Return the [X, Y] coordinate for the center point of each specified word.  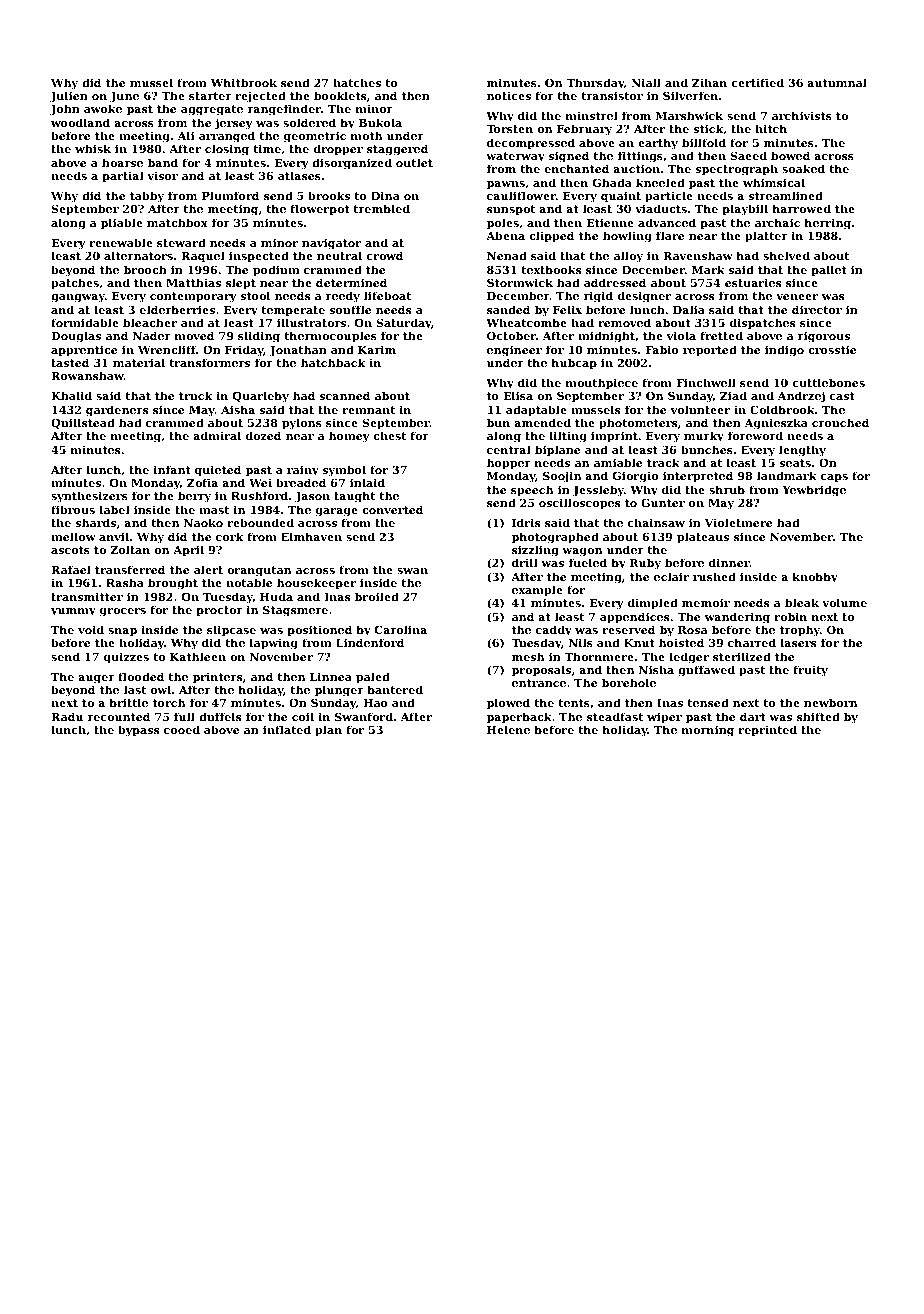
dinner [729, 562]
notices [509, 95]
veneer [797, 297]
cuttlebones [829, 382]
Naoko [203, 522]
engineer [514, 351]
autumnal [837, 82]
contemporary [193, 297]
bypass [138, 731]
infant [172, 469]
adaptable [536, 411]
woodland [80, 122]
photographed [555, 538]
